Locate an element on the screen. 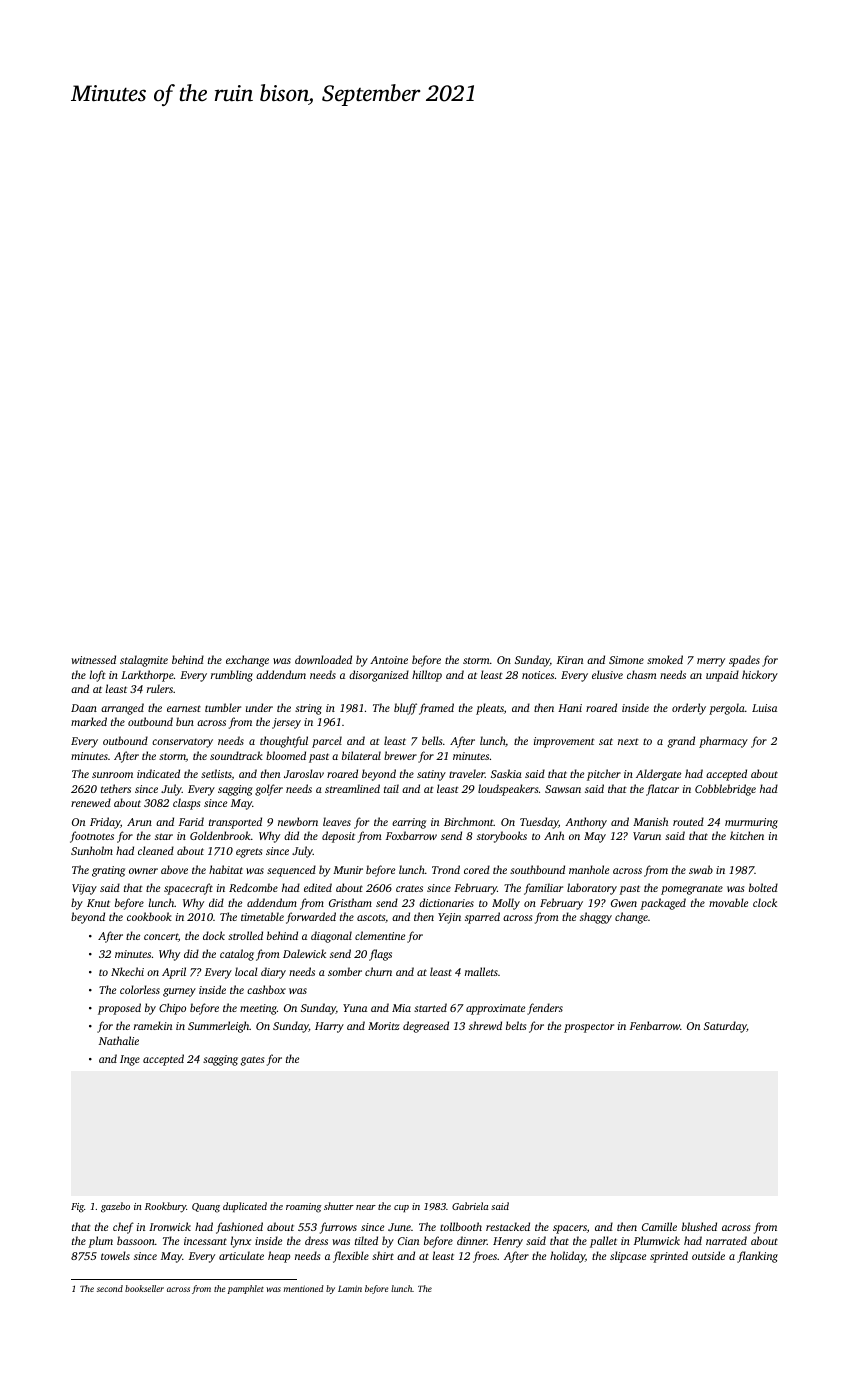  witnessed is located at coordinates (93, 659).
